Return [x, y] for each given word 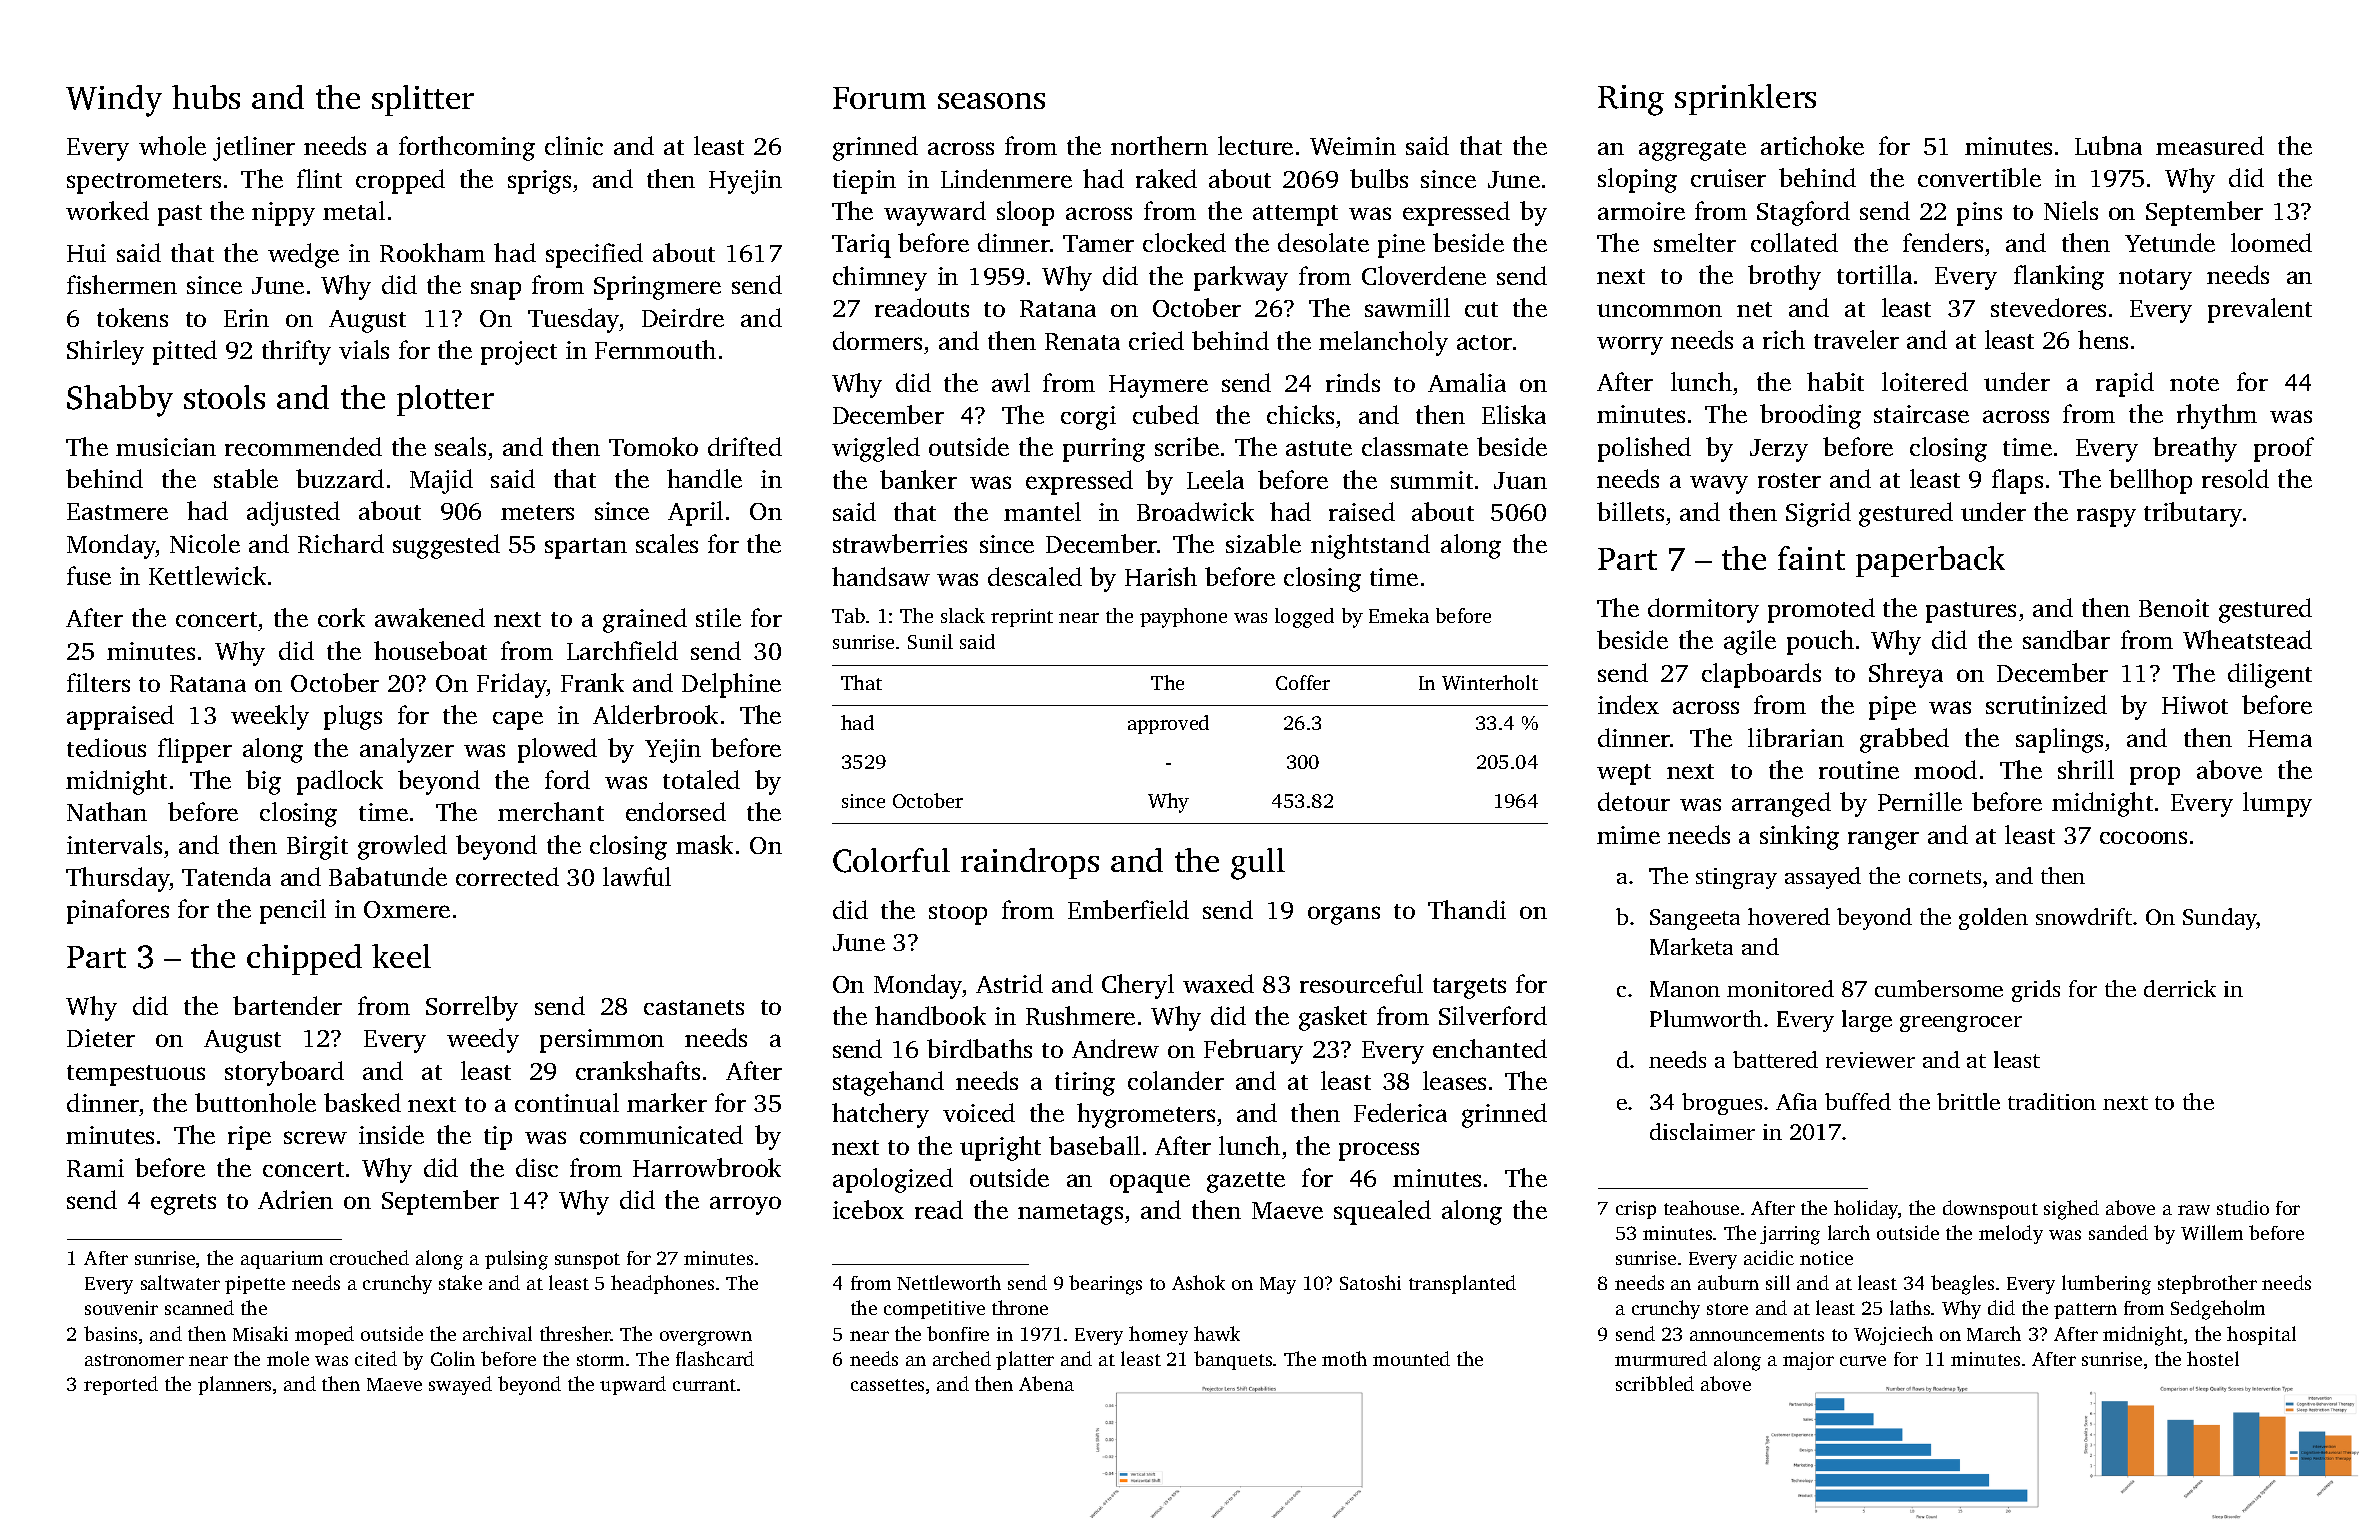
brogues [1722, 1104]
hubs [206, 97]
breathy [2195, 449]
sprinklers [1745, 99]
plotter [445, 400]
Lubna [2108, 145]
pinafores [118, 911]
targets [1469, 988]
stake [460, 1282]
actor [1484, 342]
